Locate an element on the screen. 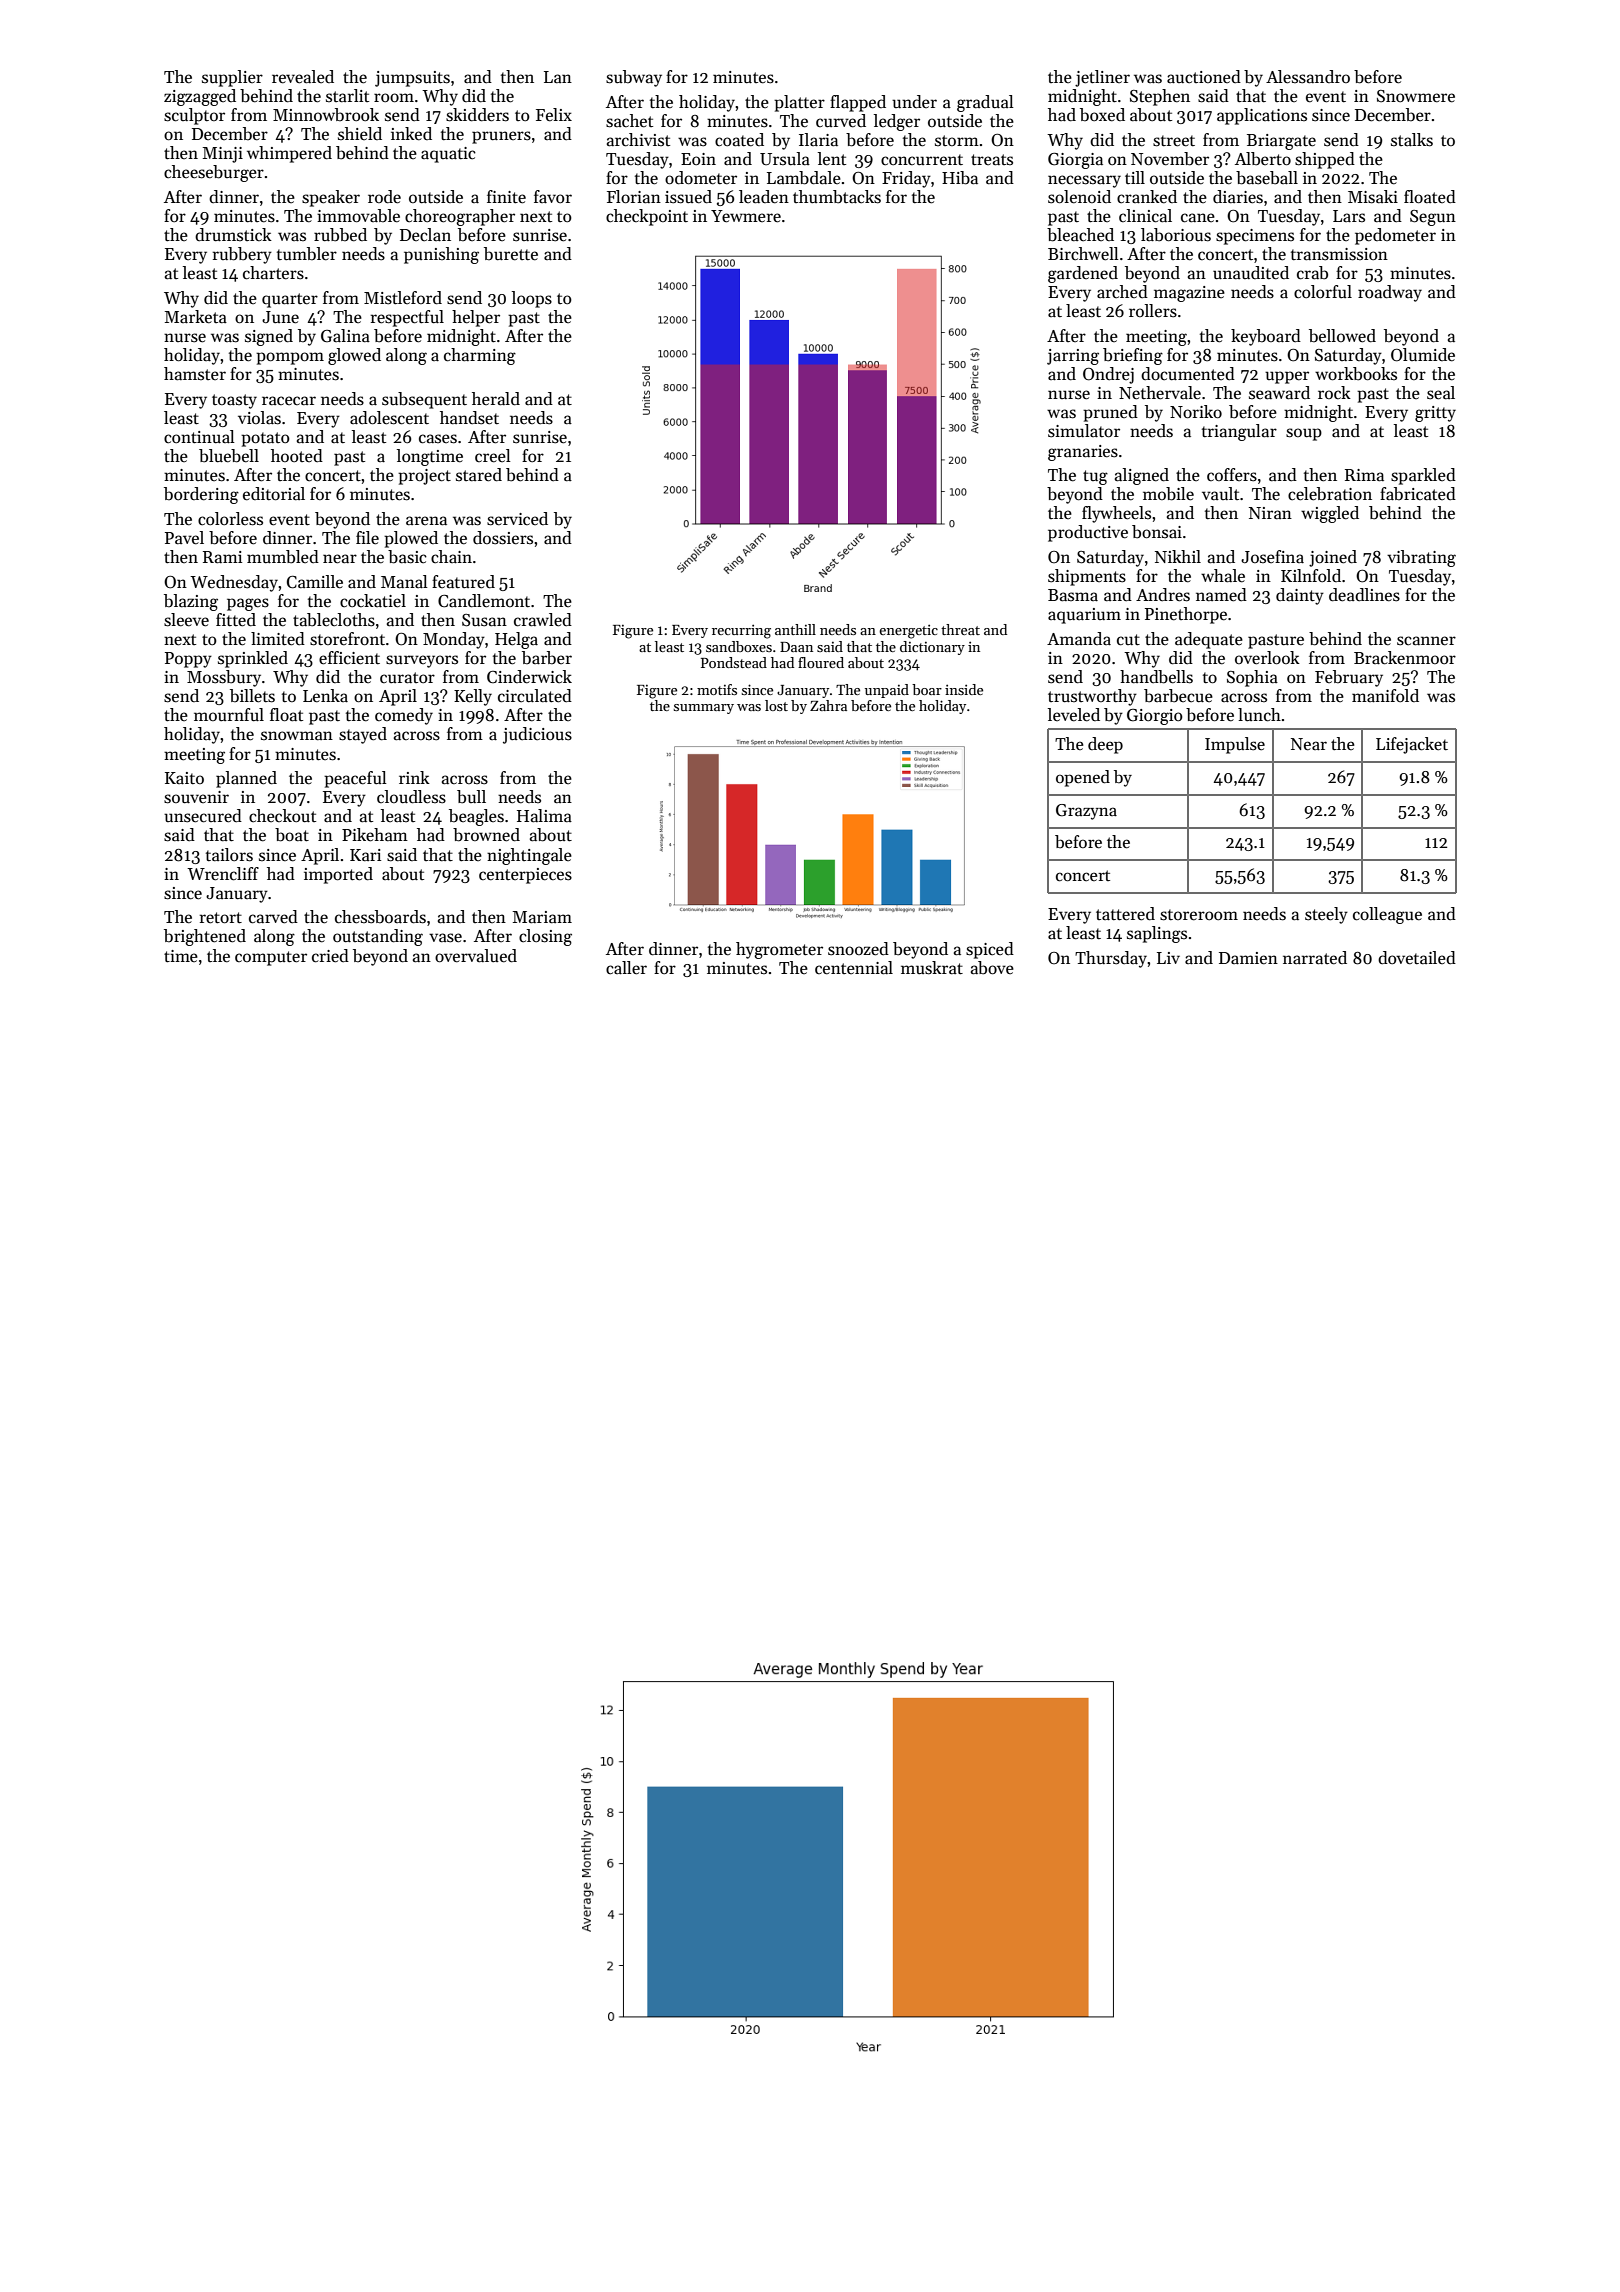 This screenshot has height=2292, width=1620. cane is located at coordinates (1198, 218).
